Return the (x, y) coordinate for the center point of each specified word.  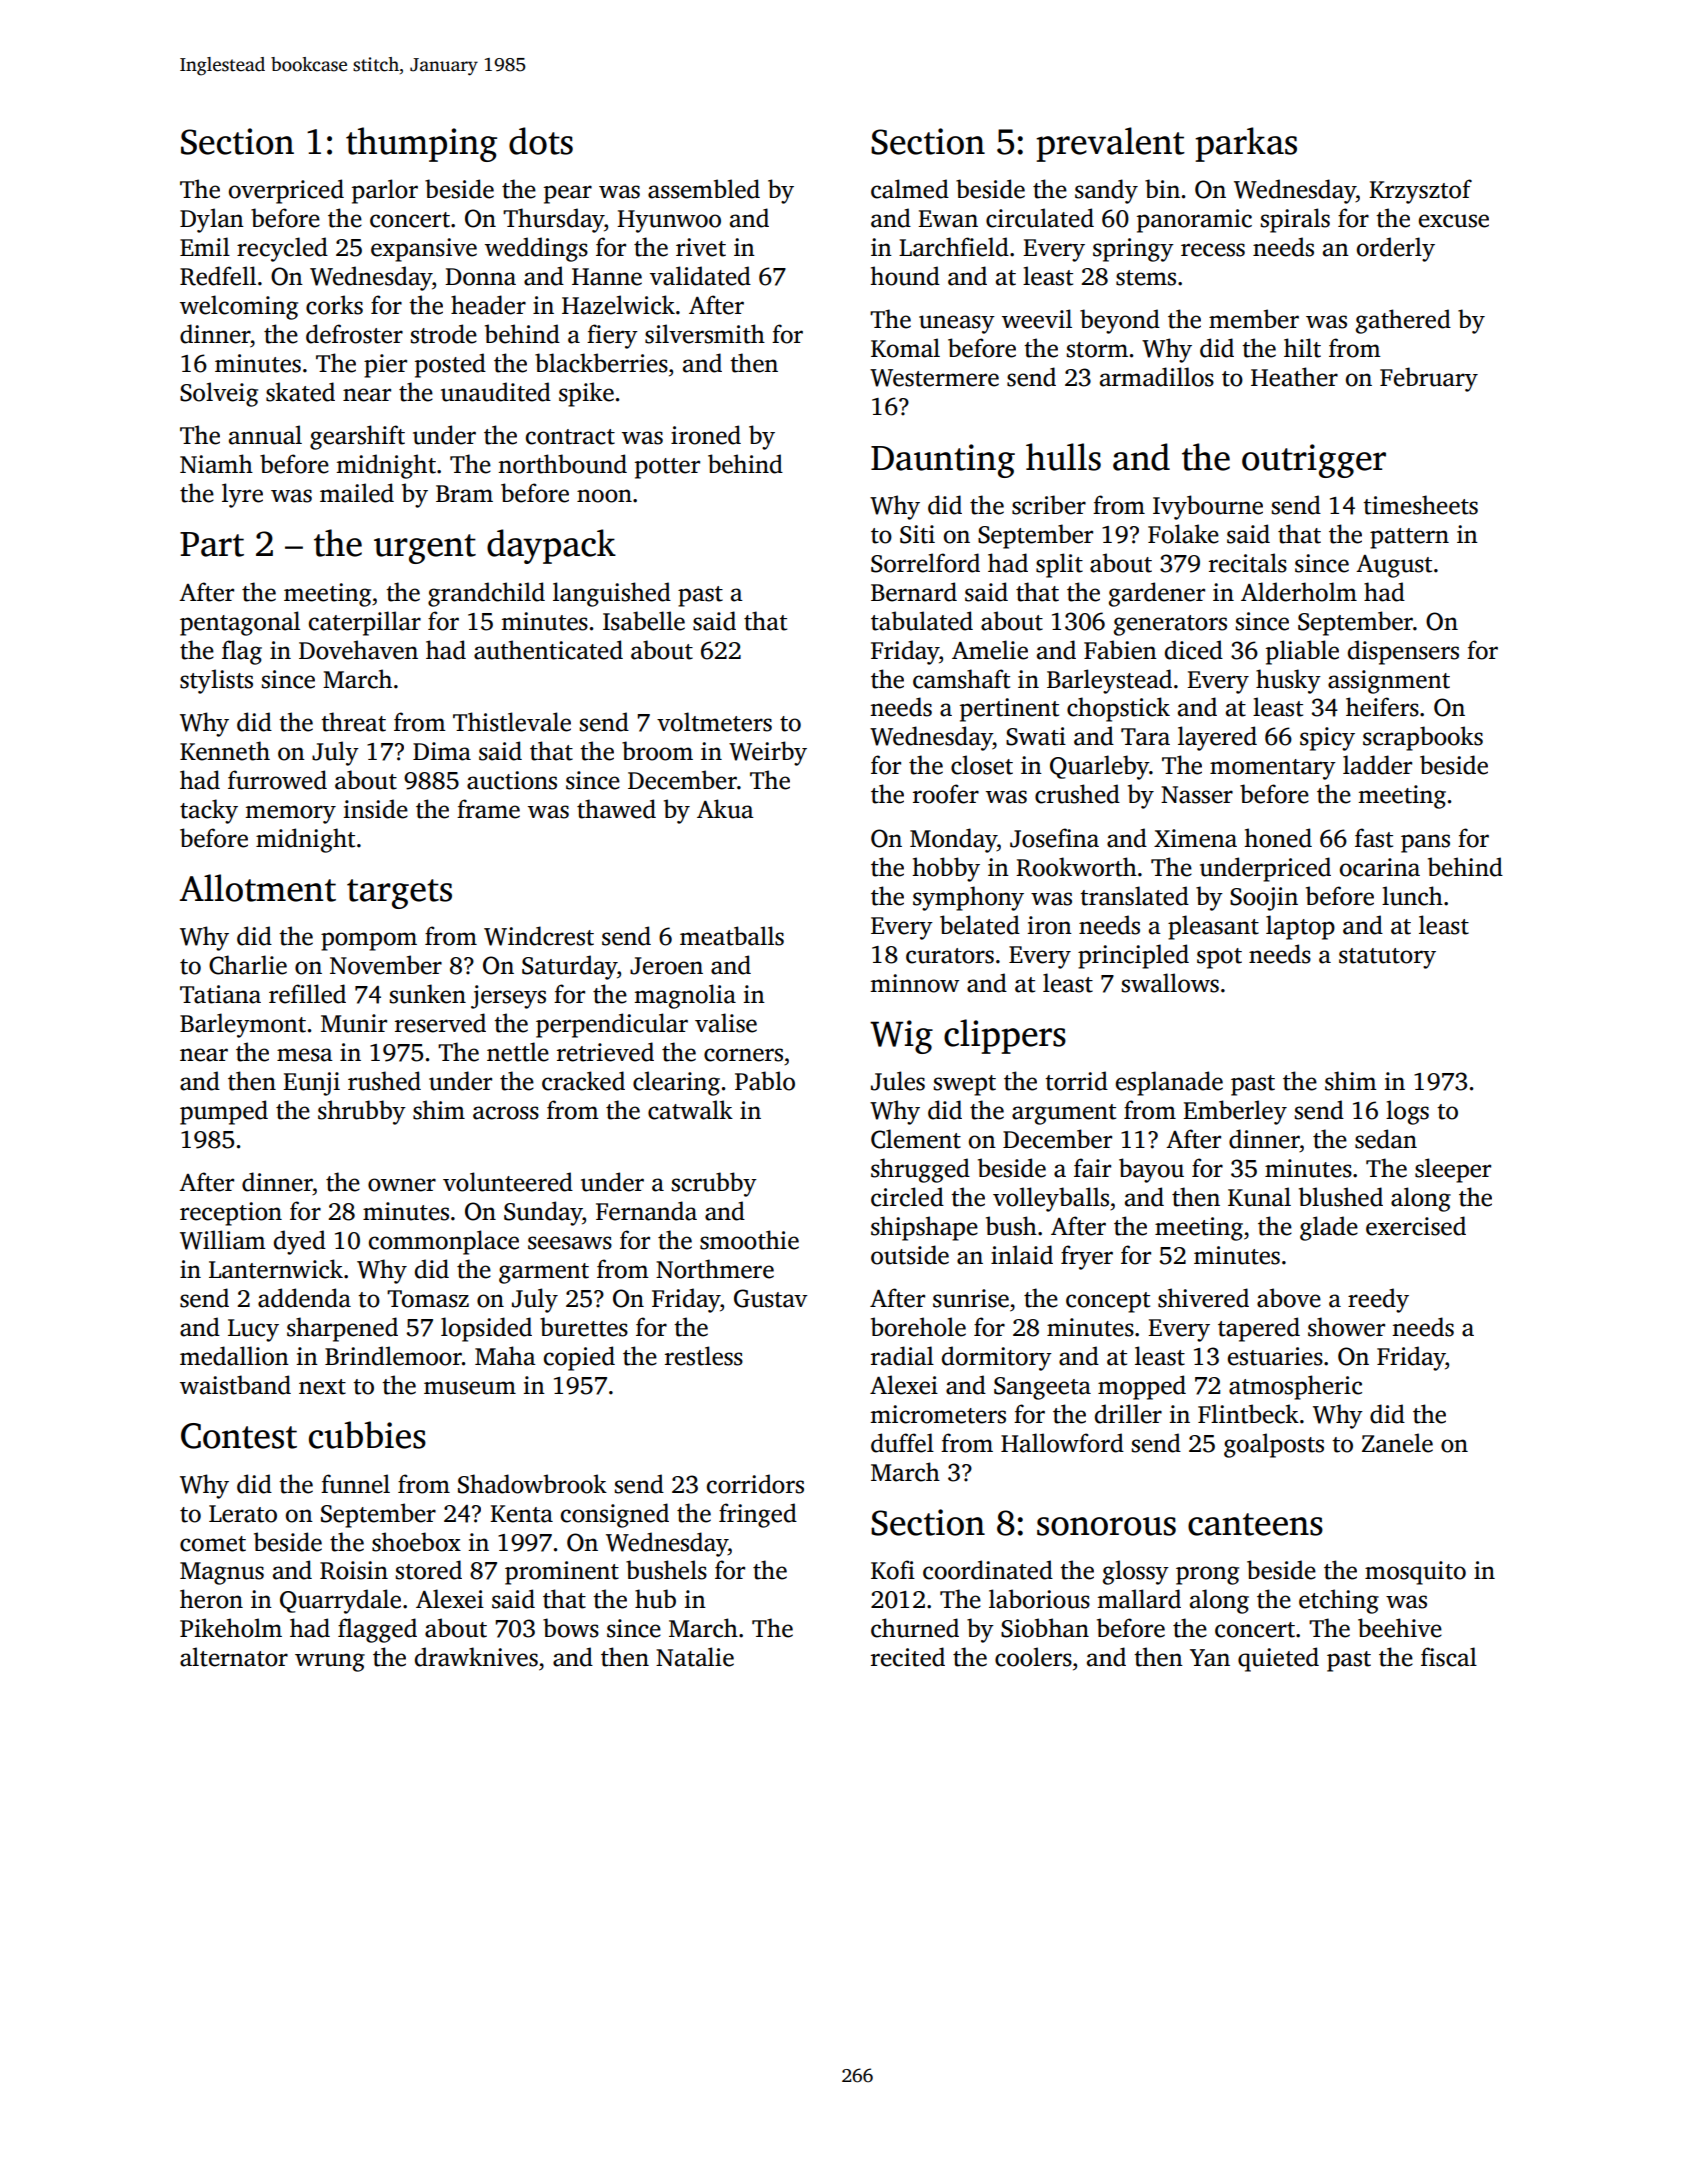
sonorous (1106, 1526)
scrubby (714, 1184)
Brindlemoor (393, 1356)
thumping (421, 144)
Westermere (934, 378)
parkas (1246, 144)
